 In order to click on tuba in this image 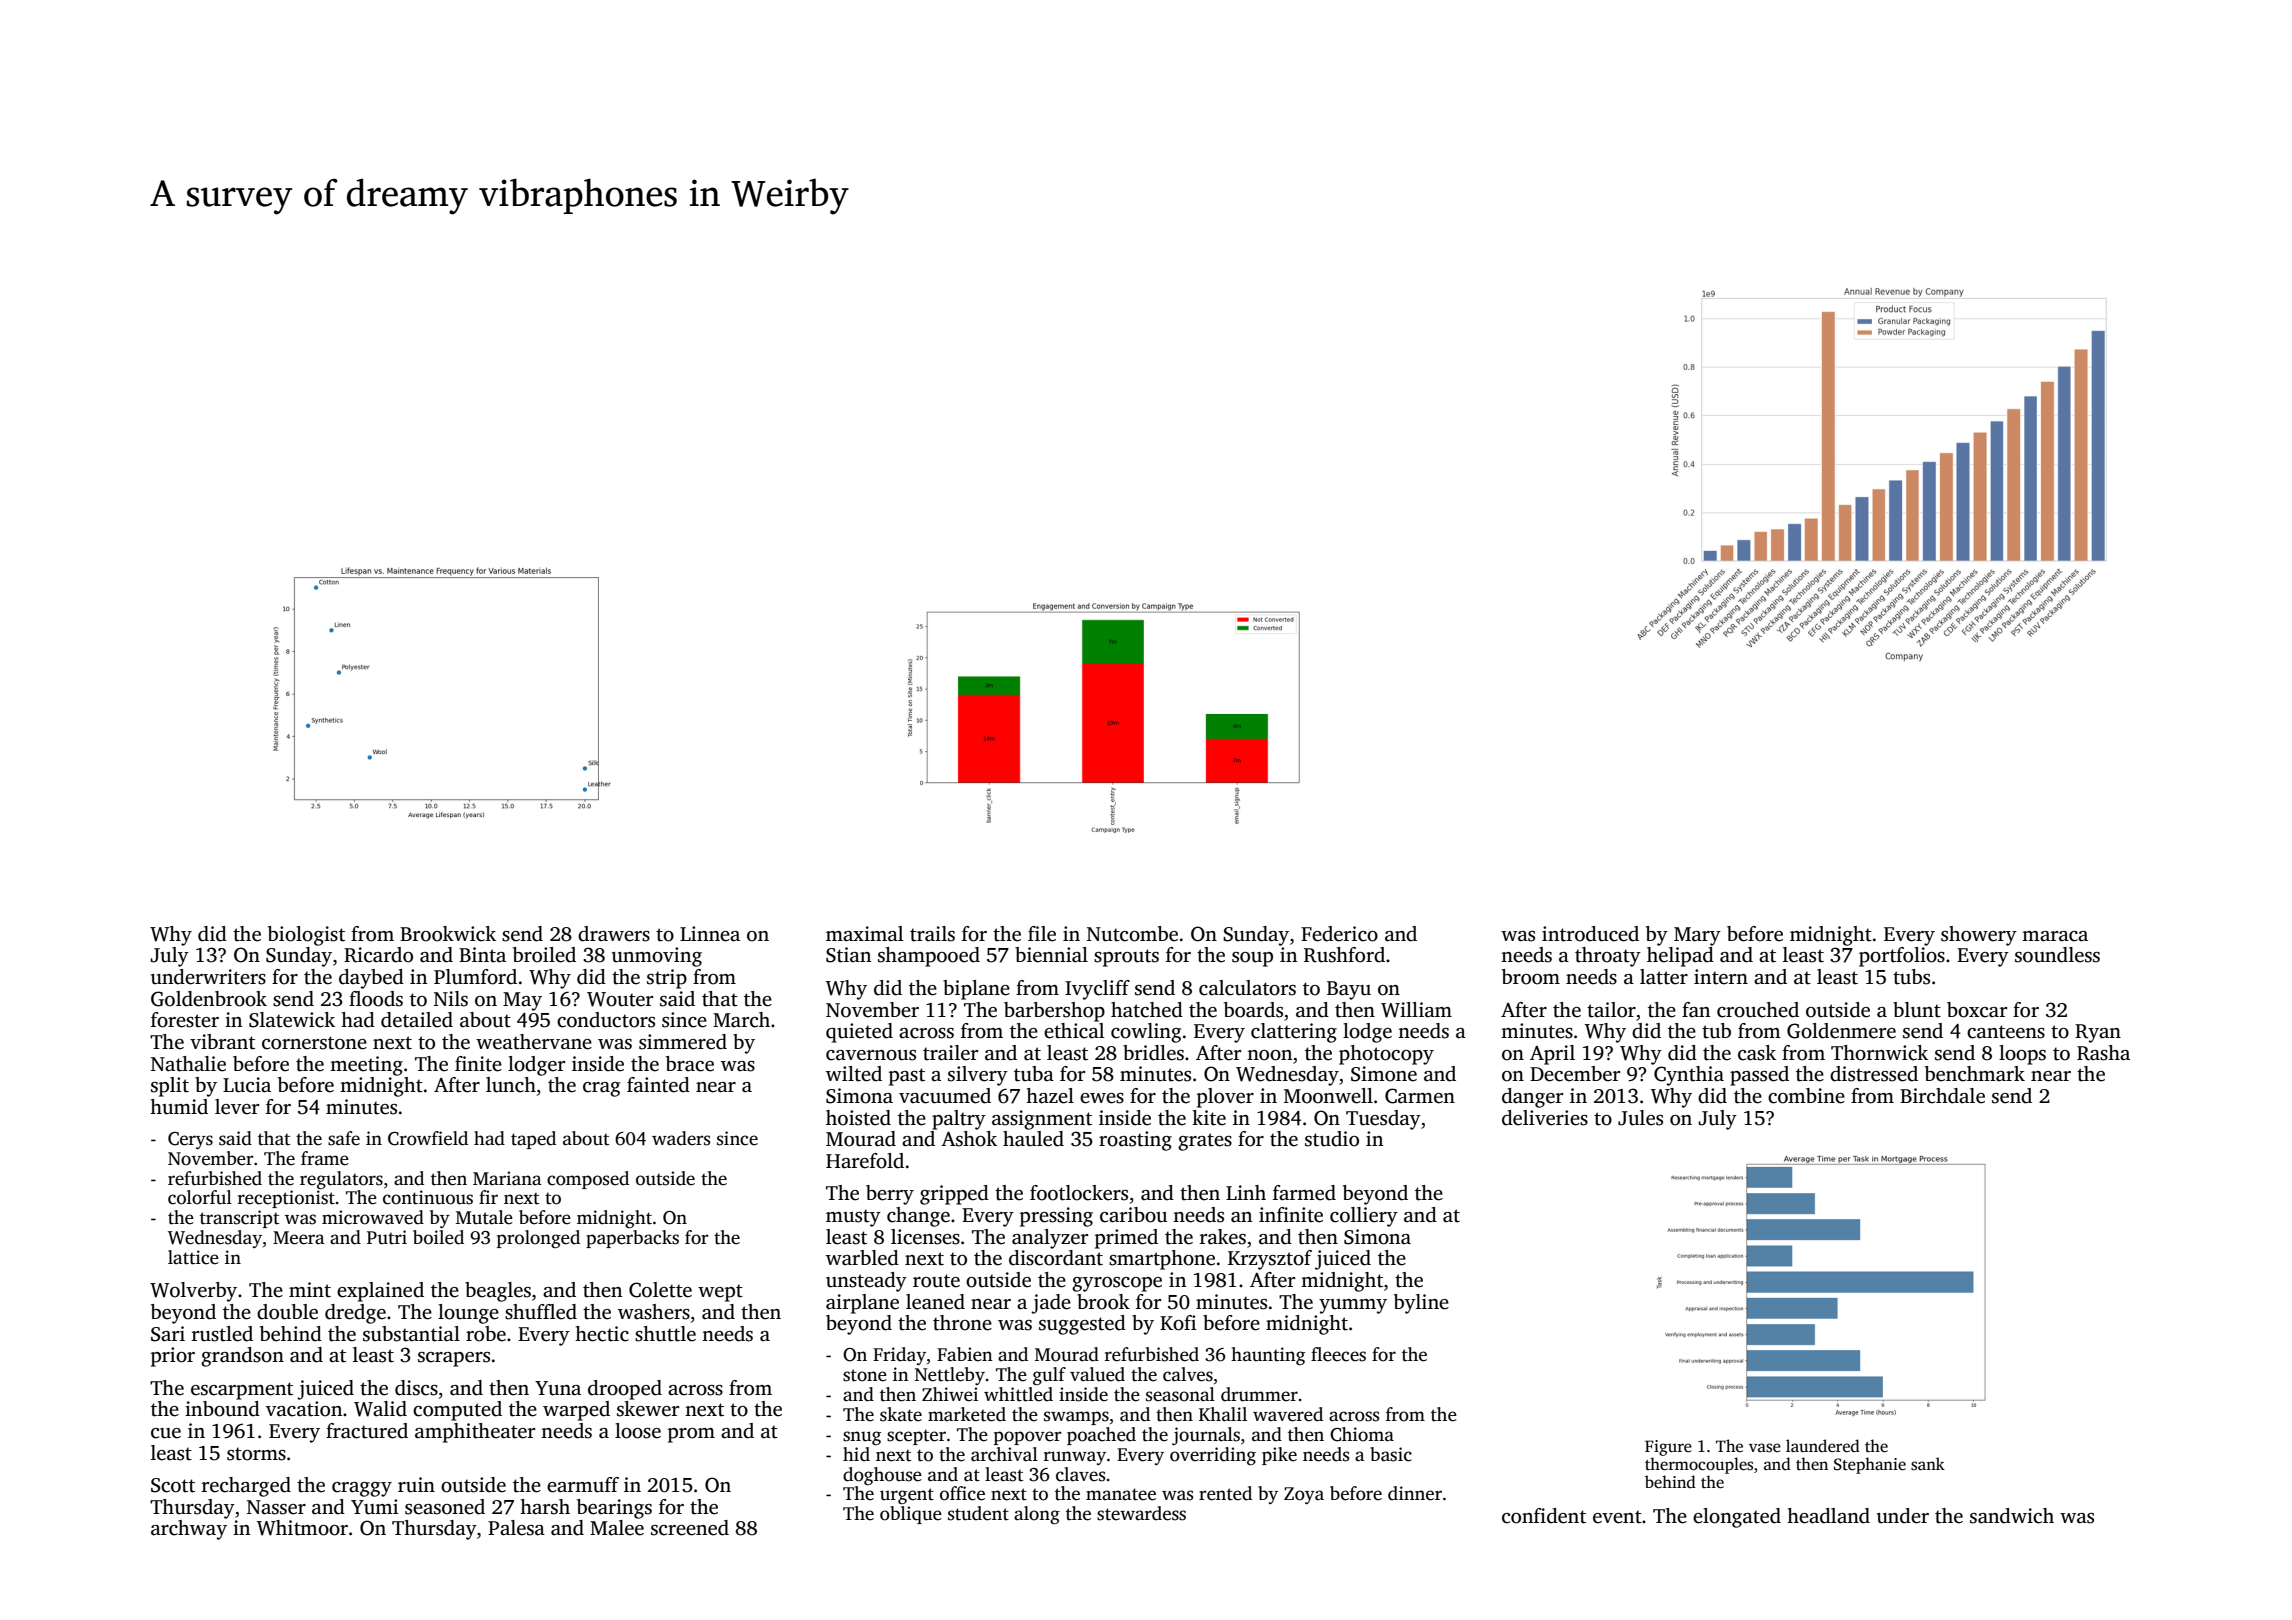, I will do `click(1034, 1074)`.
